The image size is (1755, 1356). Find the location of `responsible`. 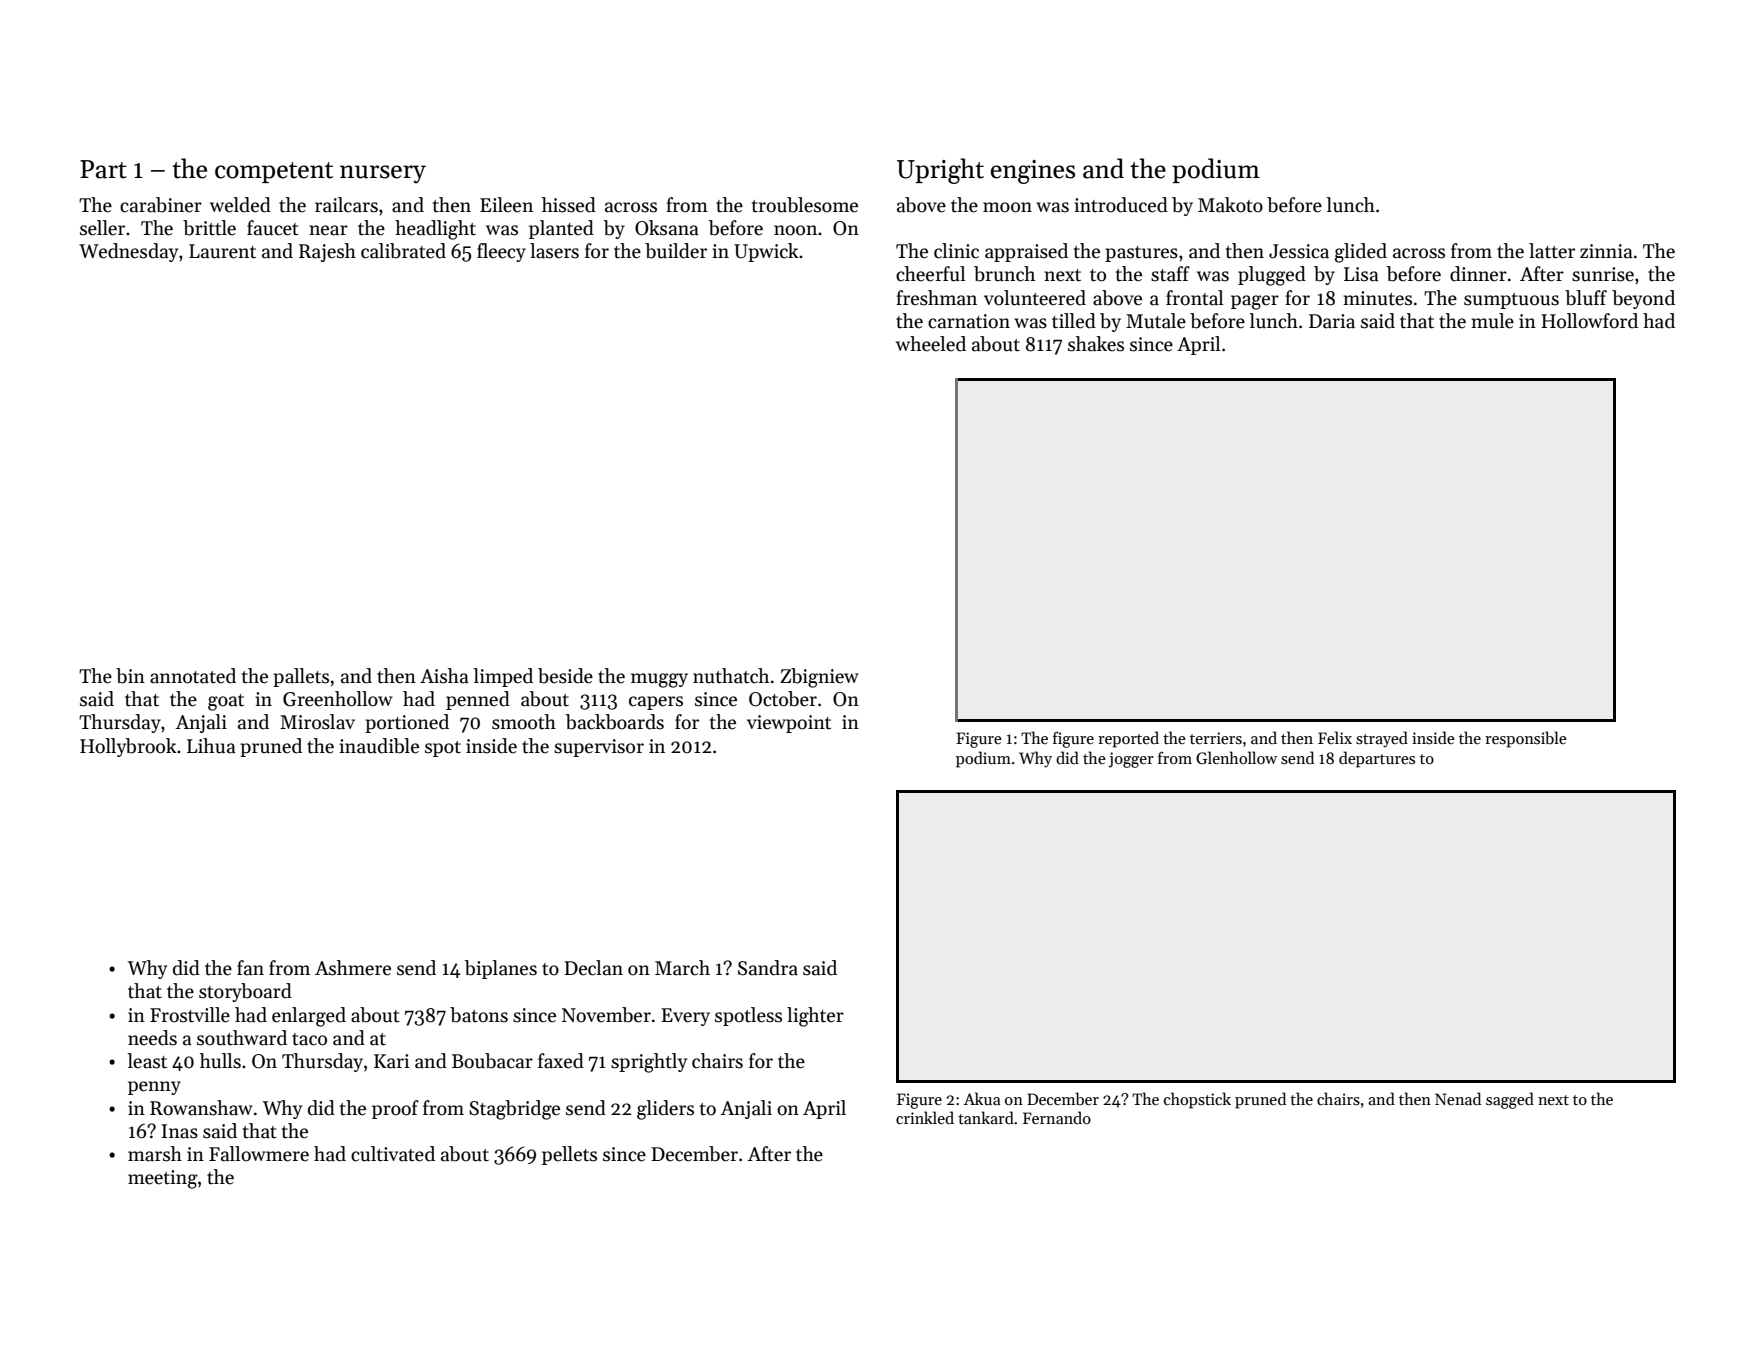

responsible is located at coordinates (1526, 739).
